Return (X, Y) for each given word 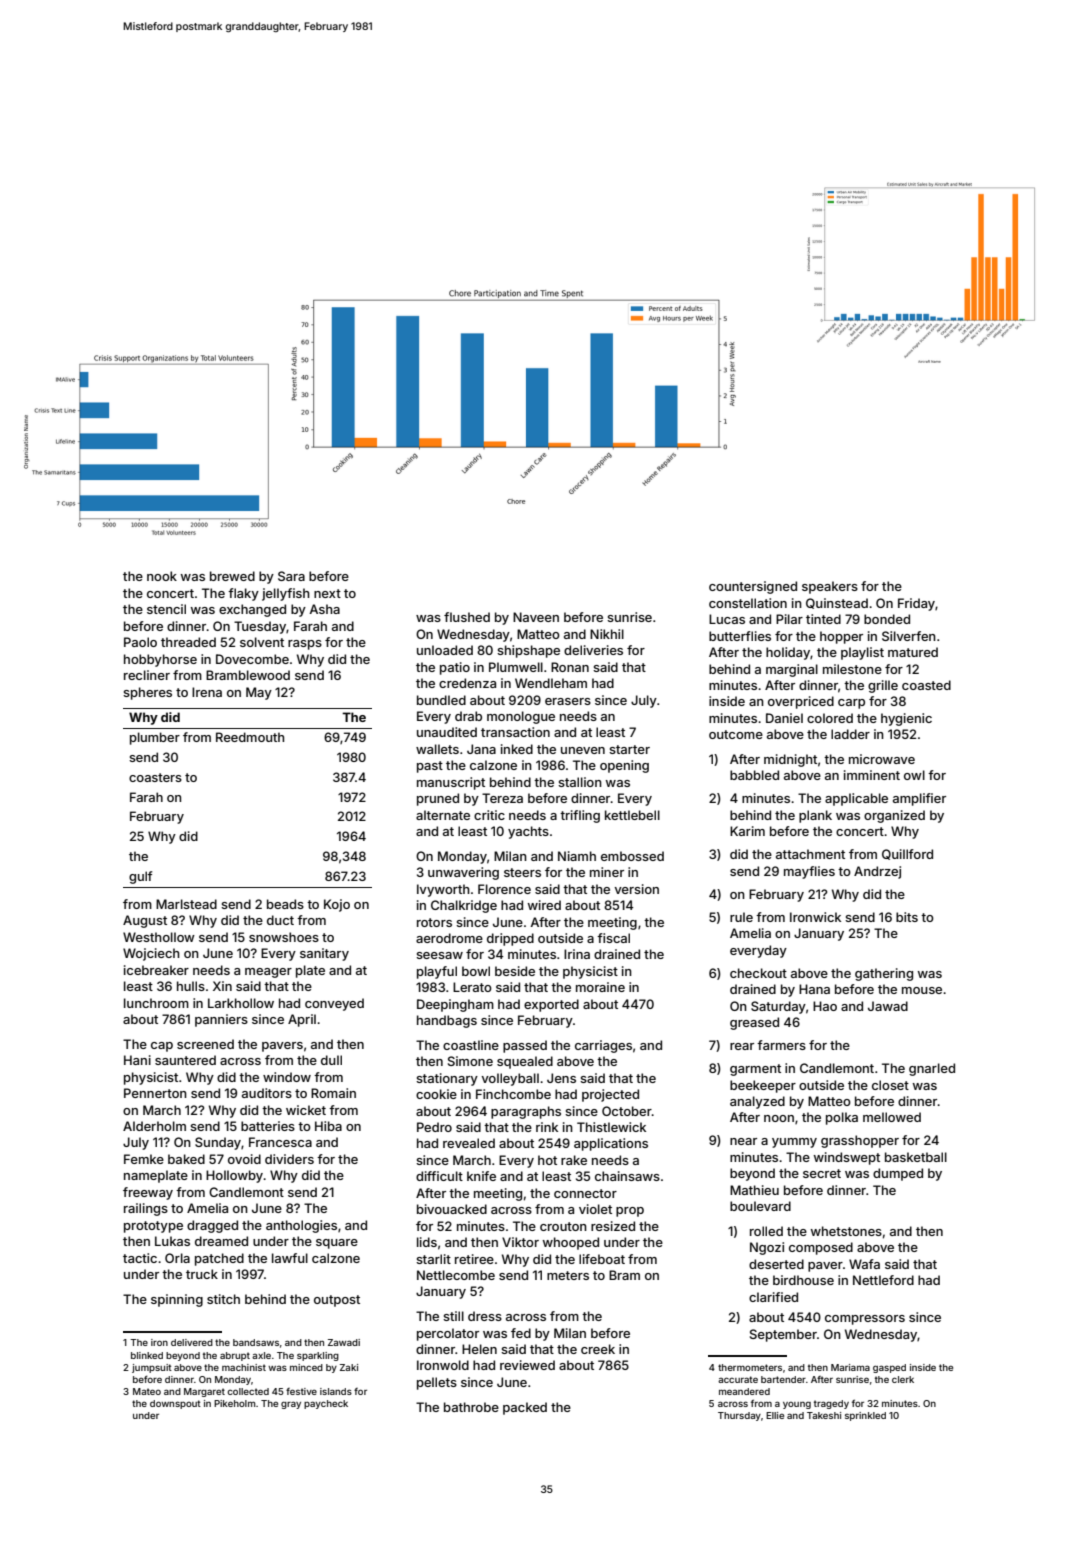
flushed (467, 617)
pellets (437, 1383)
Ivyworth (443, 890)
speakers (830, 587)
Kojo (337, 905)
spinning (177, 1300)
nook (162, 576)
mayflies (809, 872)
